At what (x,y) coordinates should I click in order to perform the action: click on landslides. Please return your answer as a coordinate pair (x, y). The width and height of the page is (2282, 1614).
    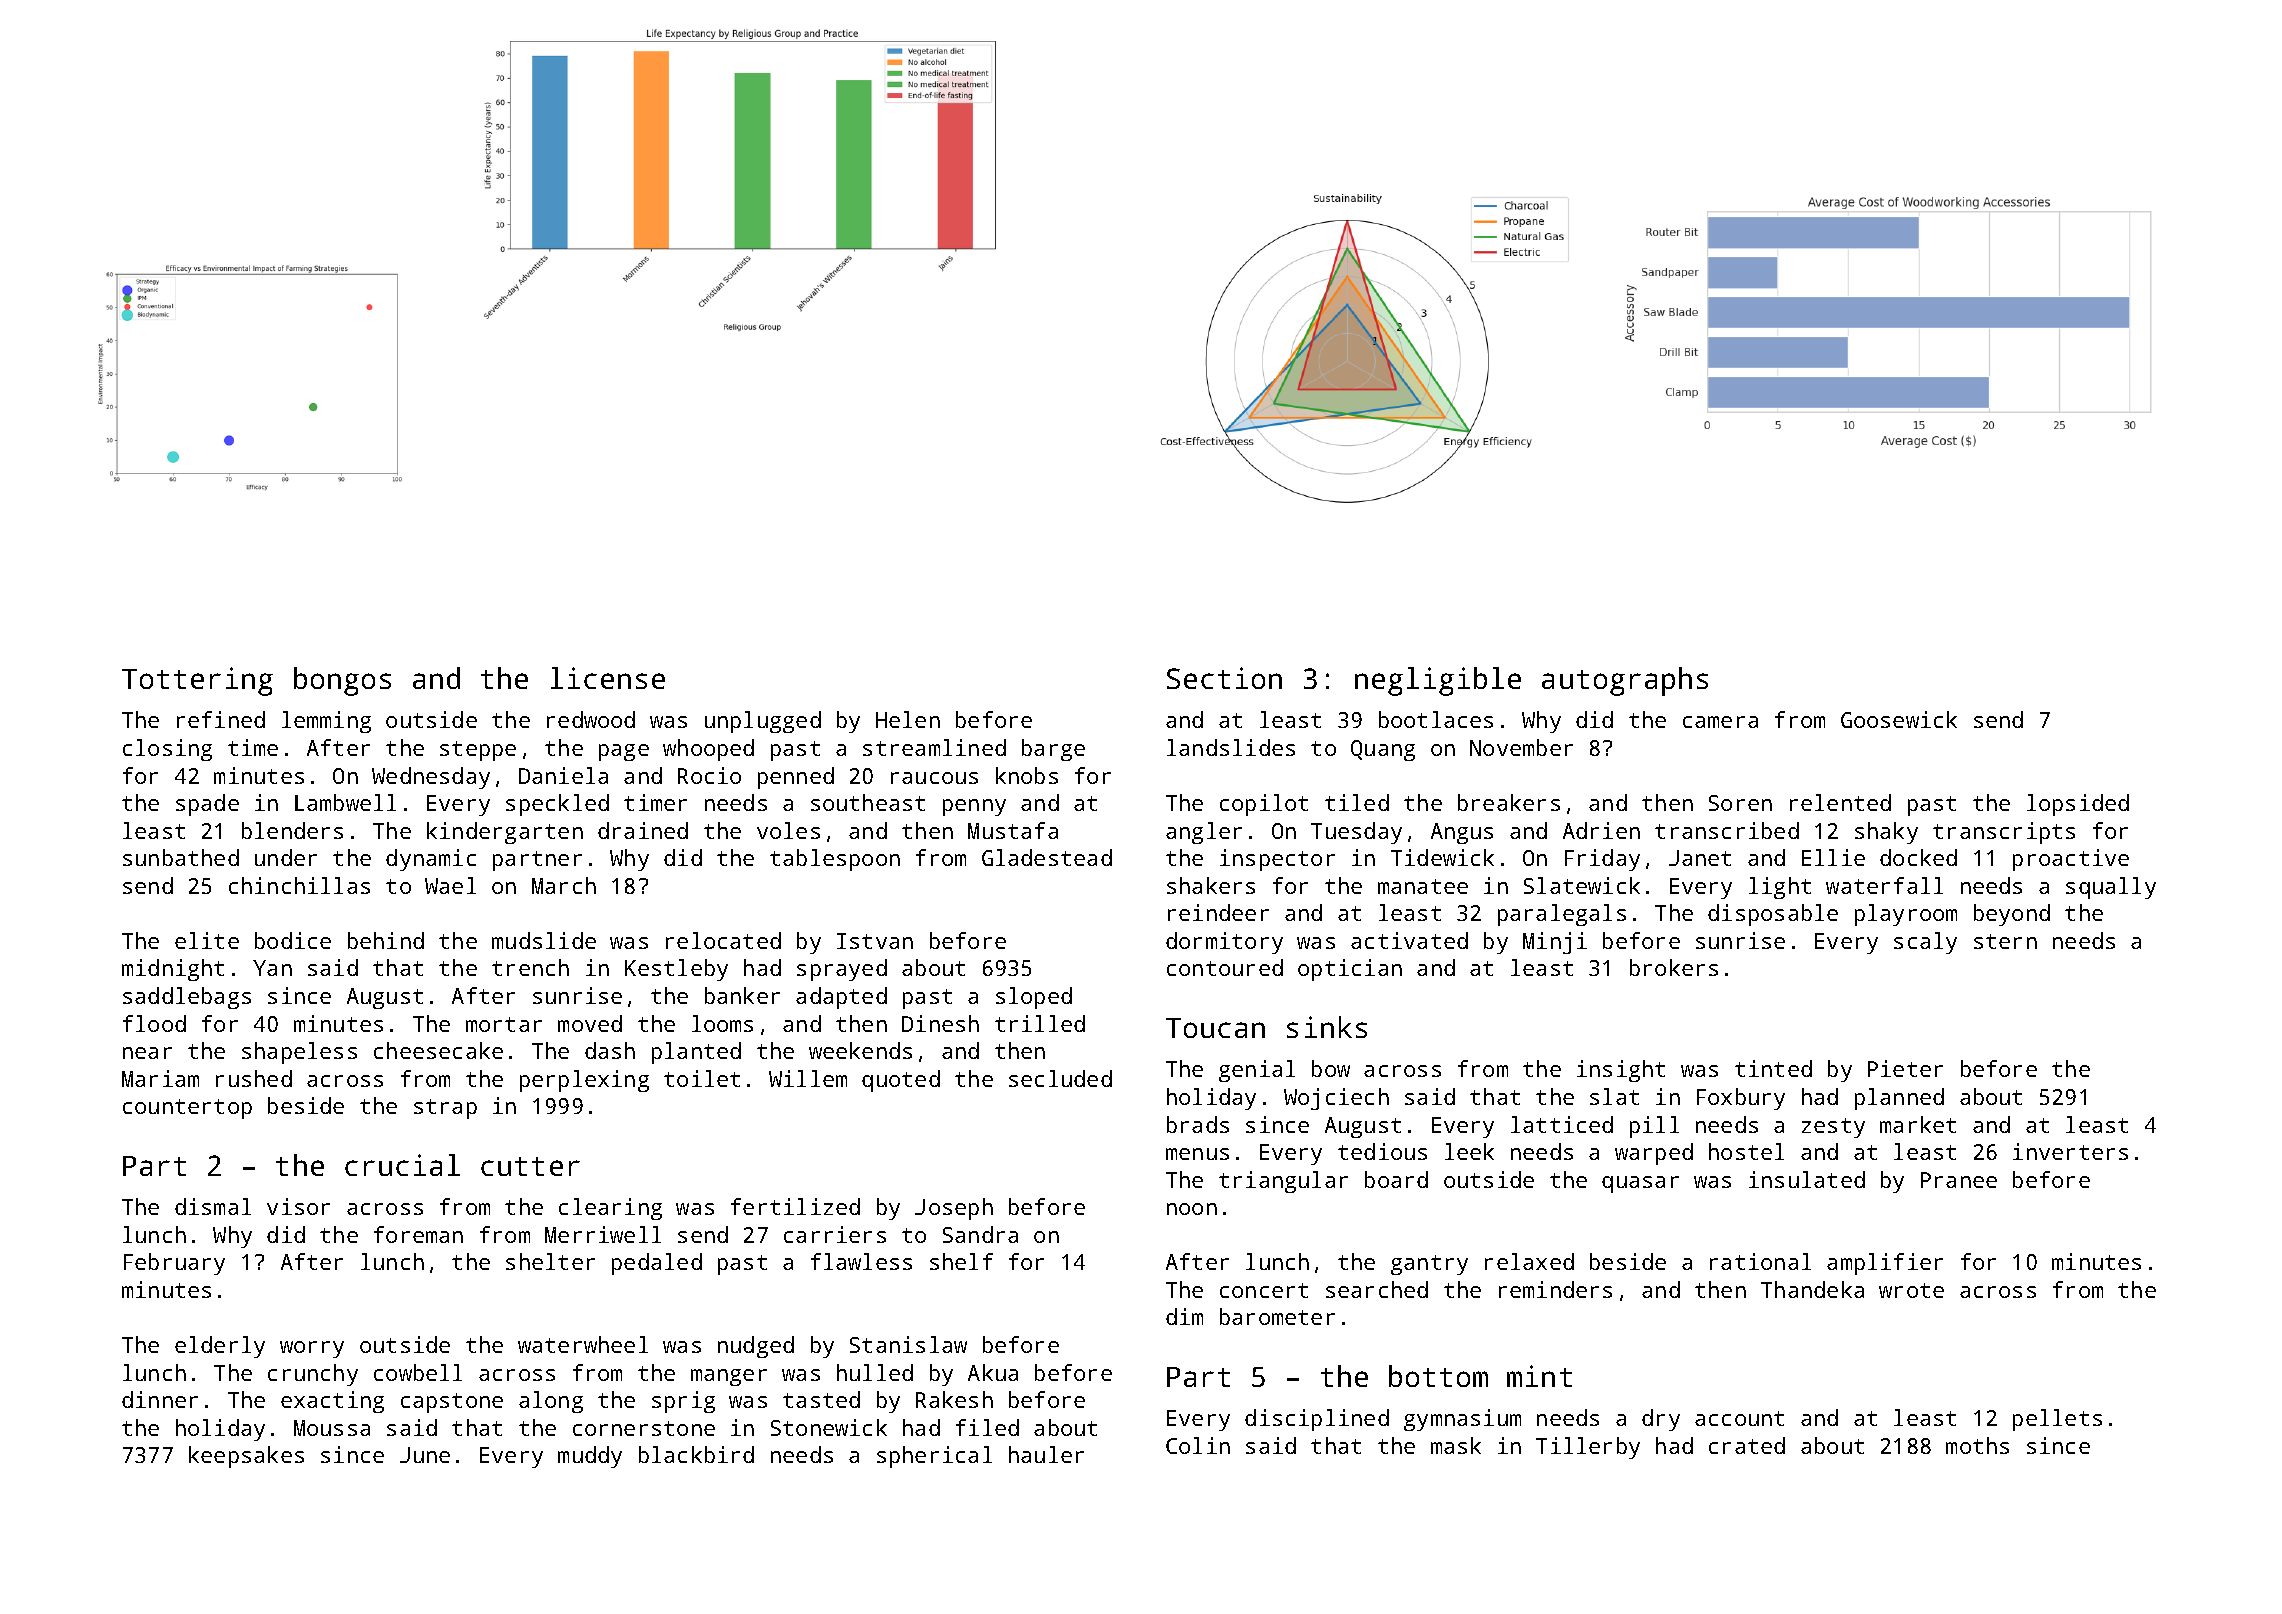
    Looking at the image, I should click on (1231, 747).
